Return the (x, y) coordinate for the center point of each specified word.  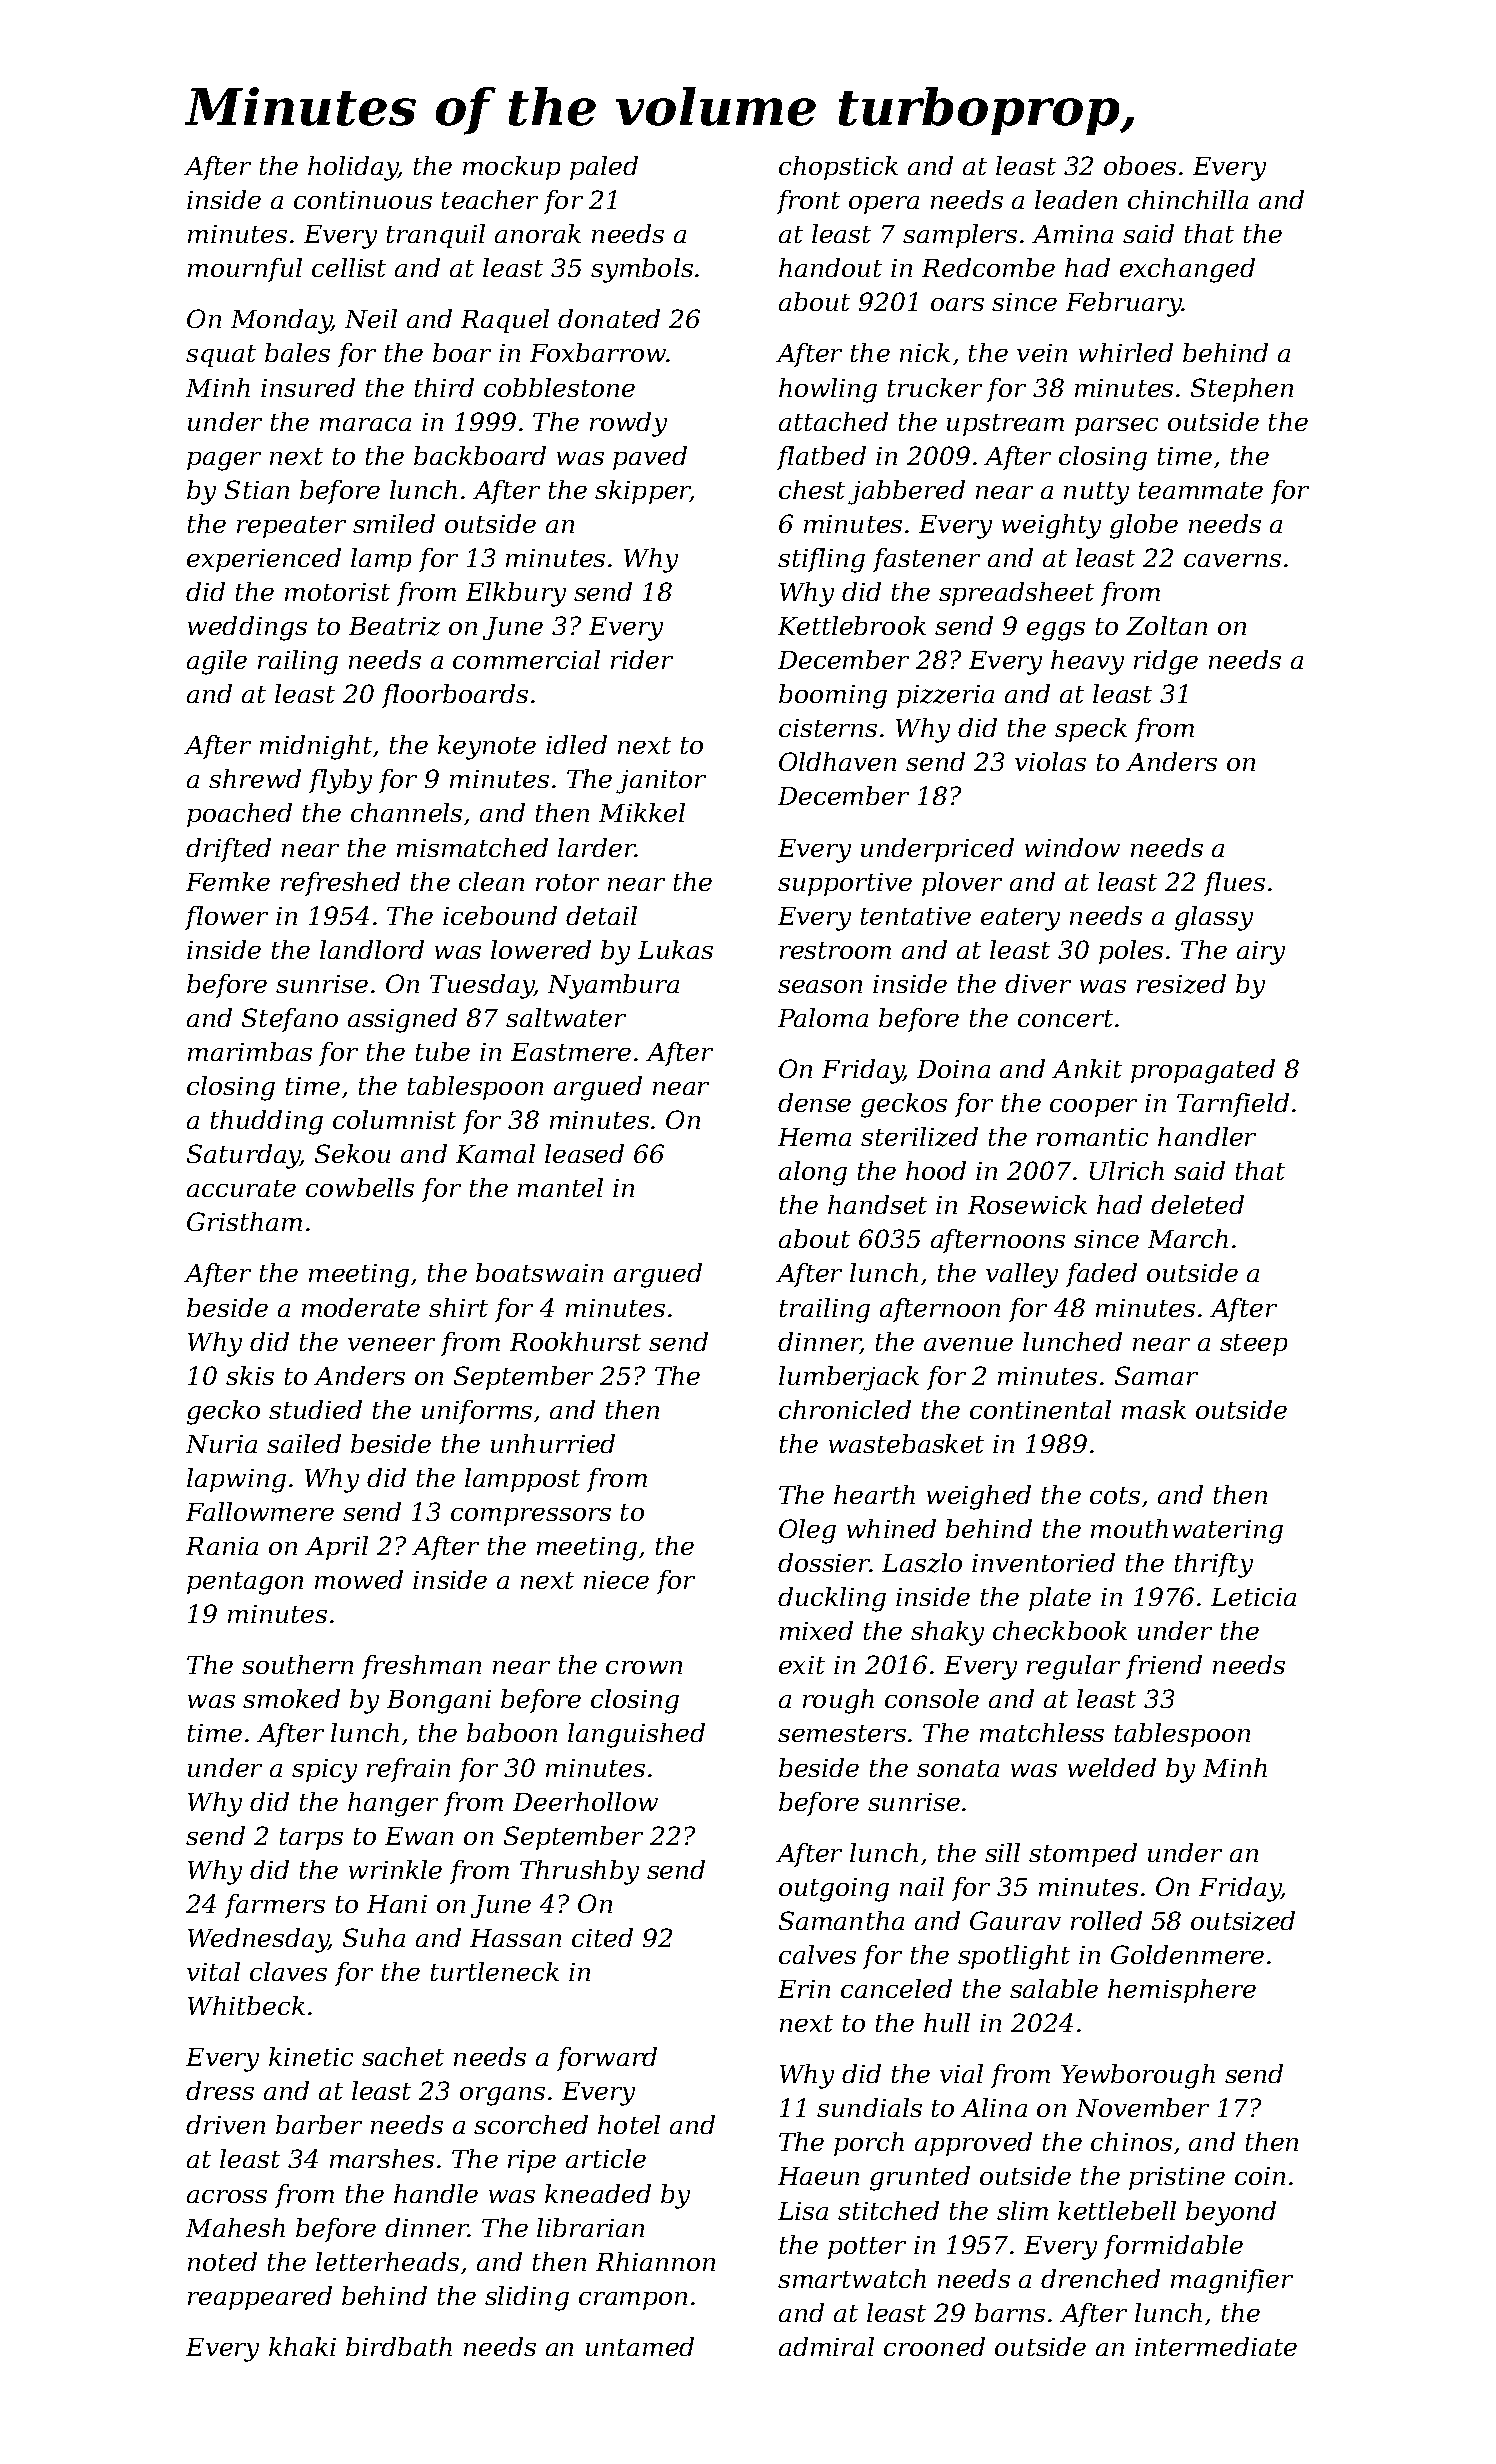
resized (1181, 984)
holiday (353, 168)
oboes (1140, 165)
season (820, 986)
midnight (316, 747)
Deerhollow (585, 1801)
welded (1112, 1767)
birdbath (399, 2346)
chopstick (838, 168)
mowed (359, 1579)
